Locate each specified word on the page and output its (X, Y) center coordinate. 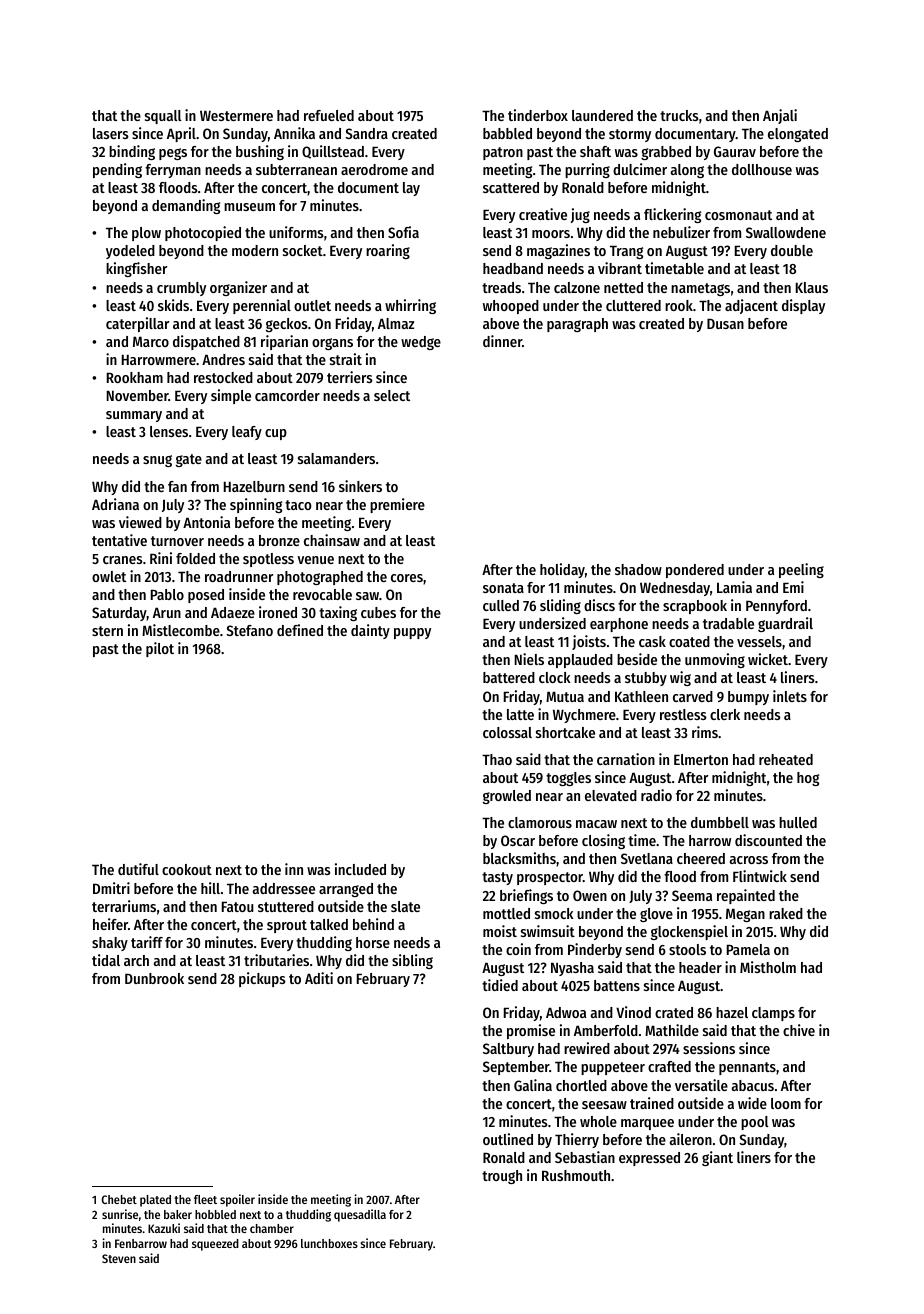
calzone (577, 287)
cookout (187, 869)
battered (509, 677)
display (803, 306)
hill (210, 888)
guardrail (785, 624)
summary (134, 416)
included (360, 869)
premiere (397, 505)
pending (117, 170)
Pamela (748, 949)
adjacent (751, 306)
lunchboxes (329, 1243)
